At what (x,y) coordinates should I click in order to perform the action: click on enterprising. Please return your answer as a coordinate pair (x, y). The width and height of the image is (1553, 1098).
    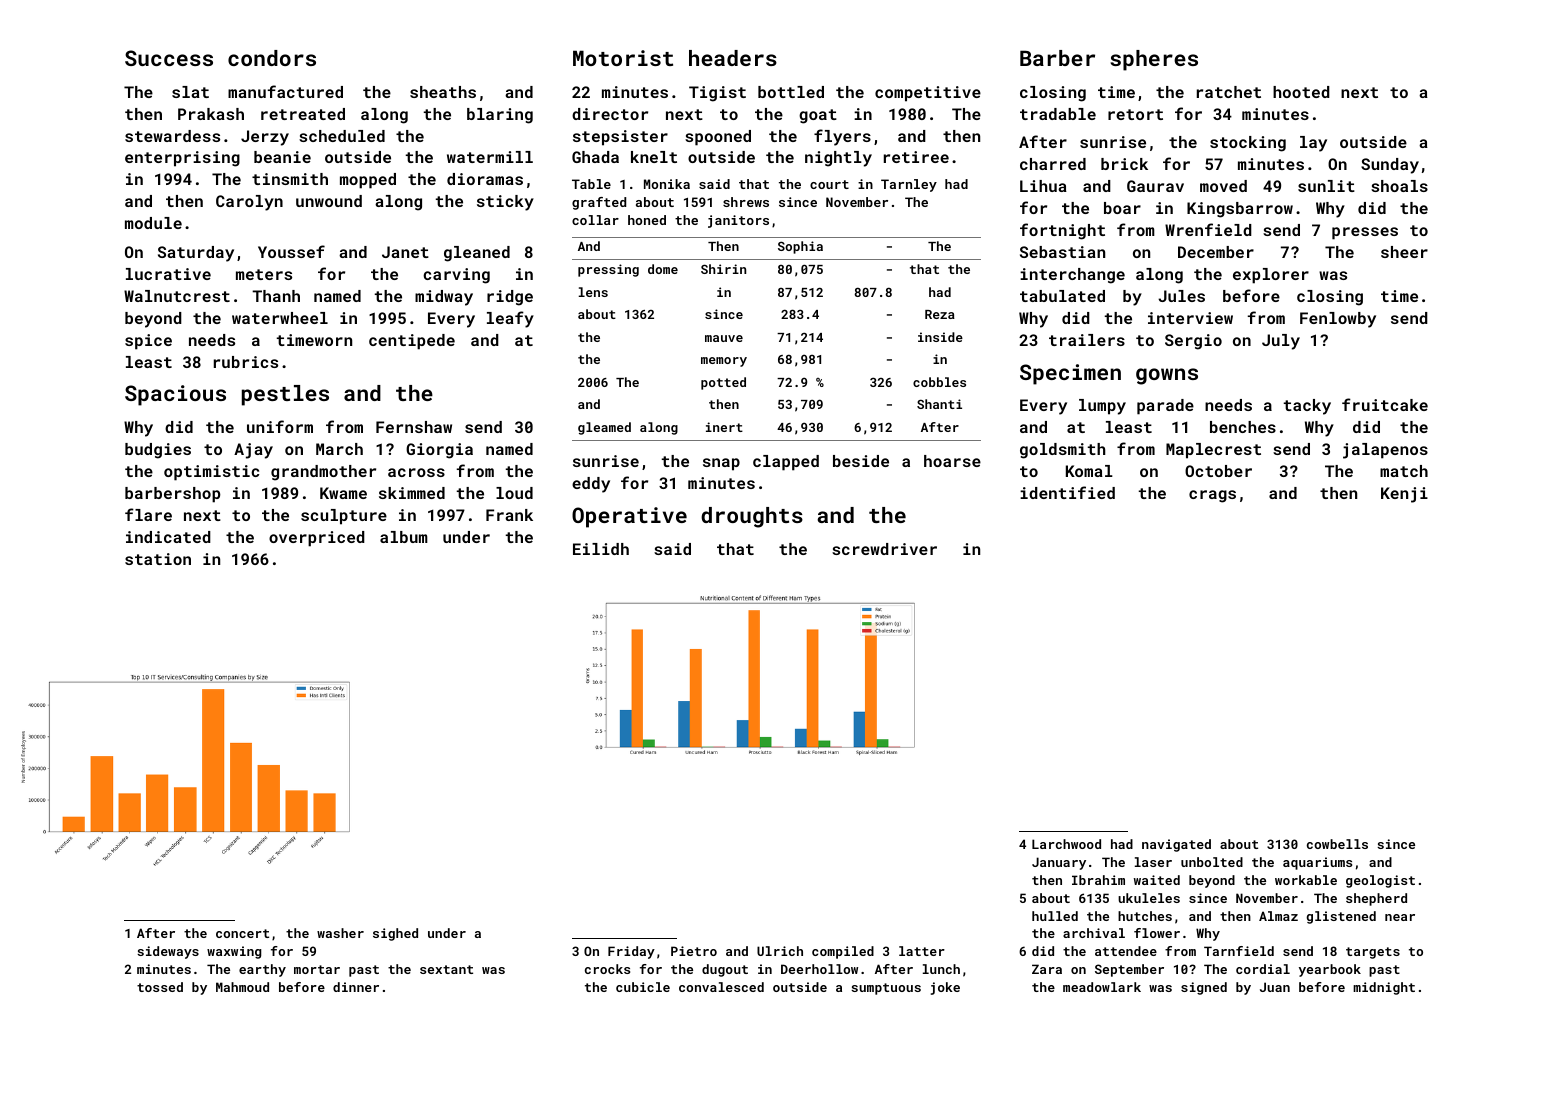
    Looking at the image, I should click on (182, 159).
